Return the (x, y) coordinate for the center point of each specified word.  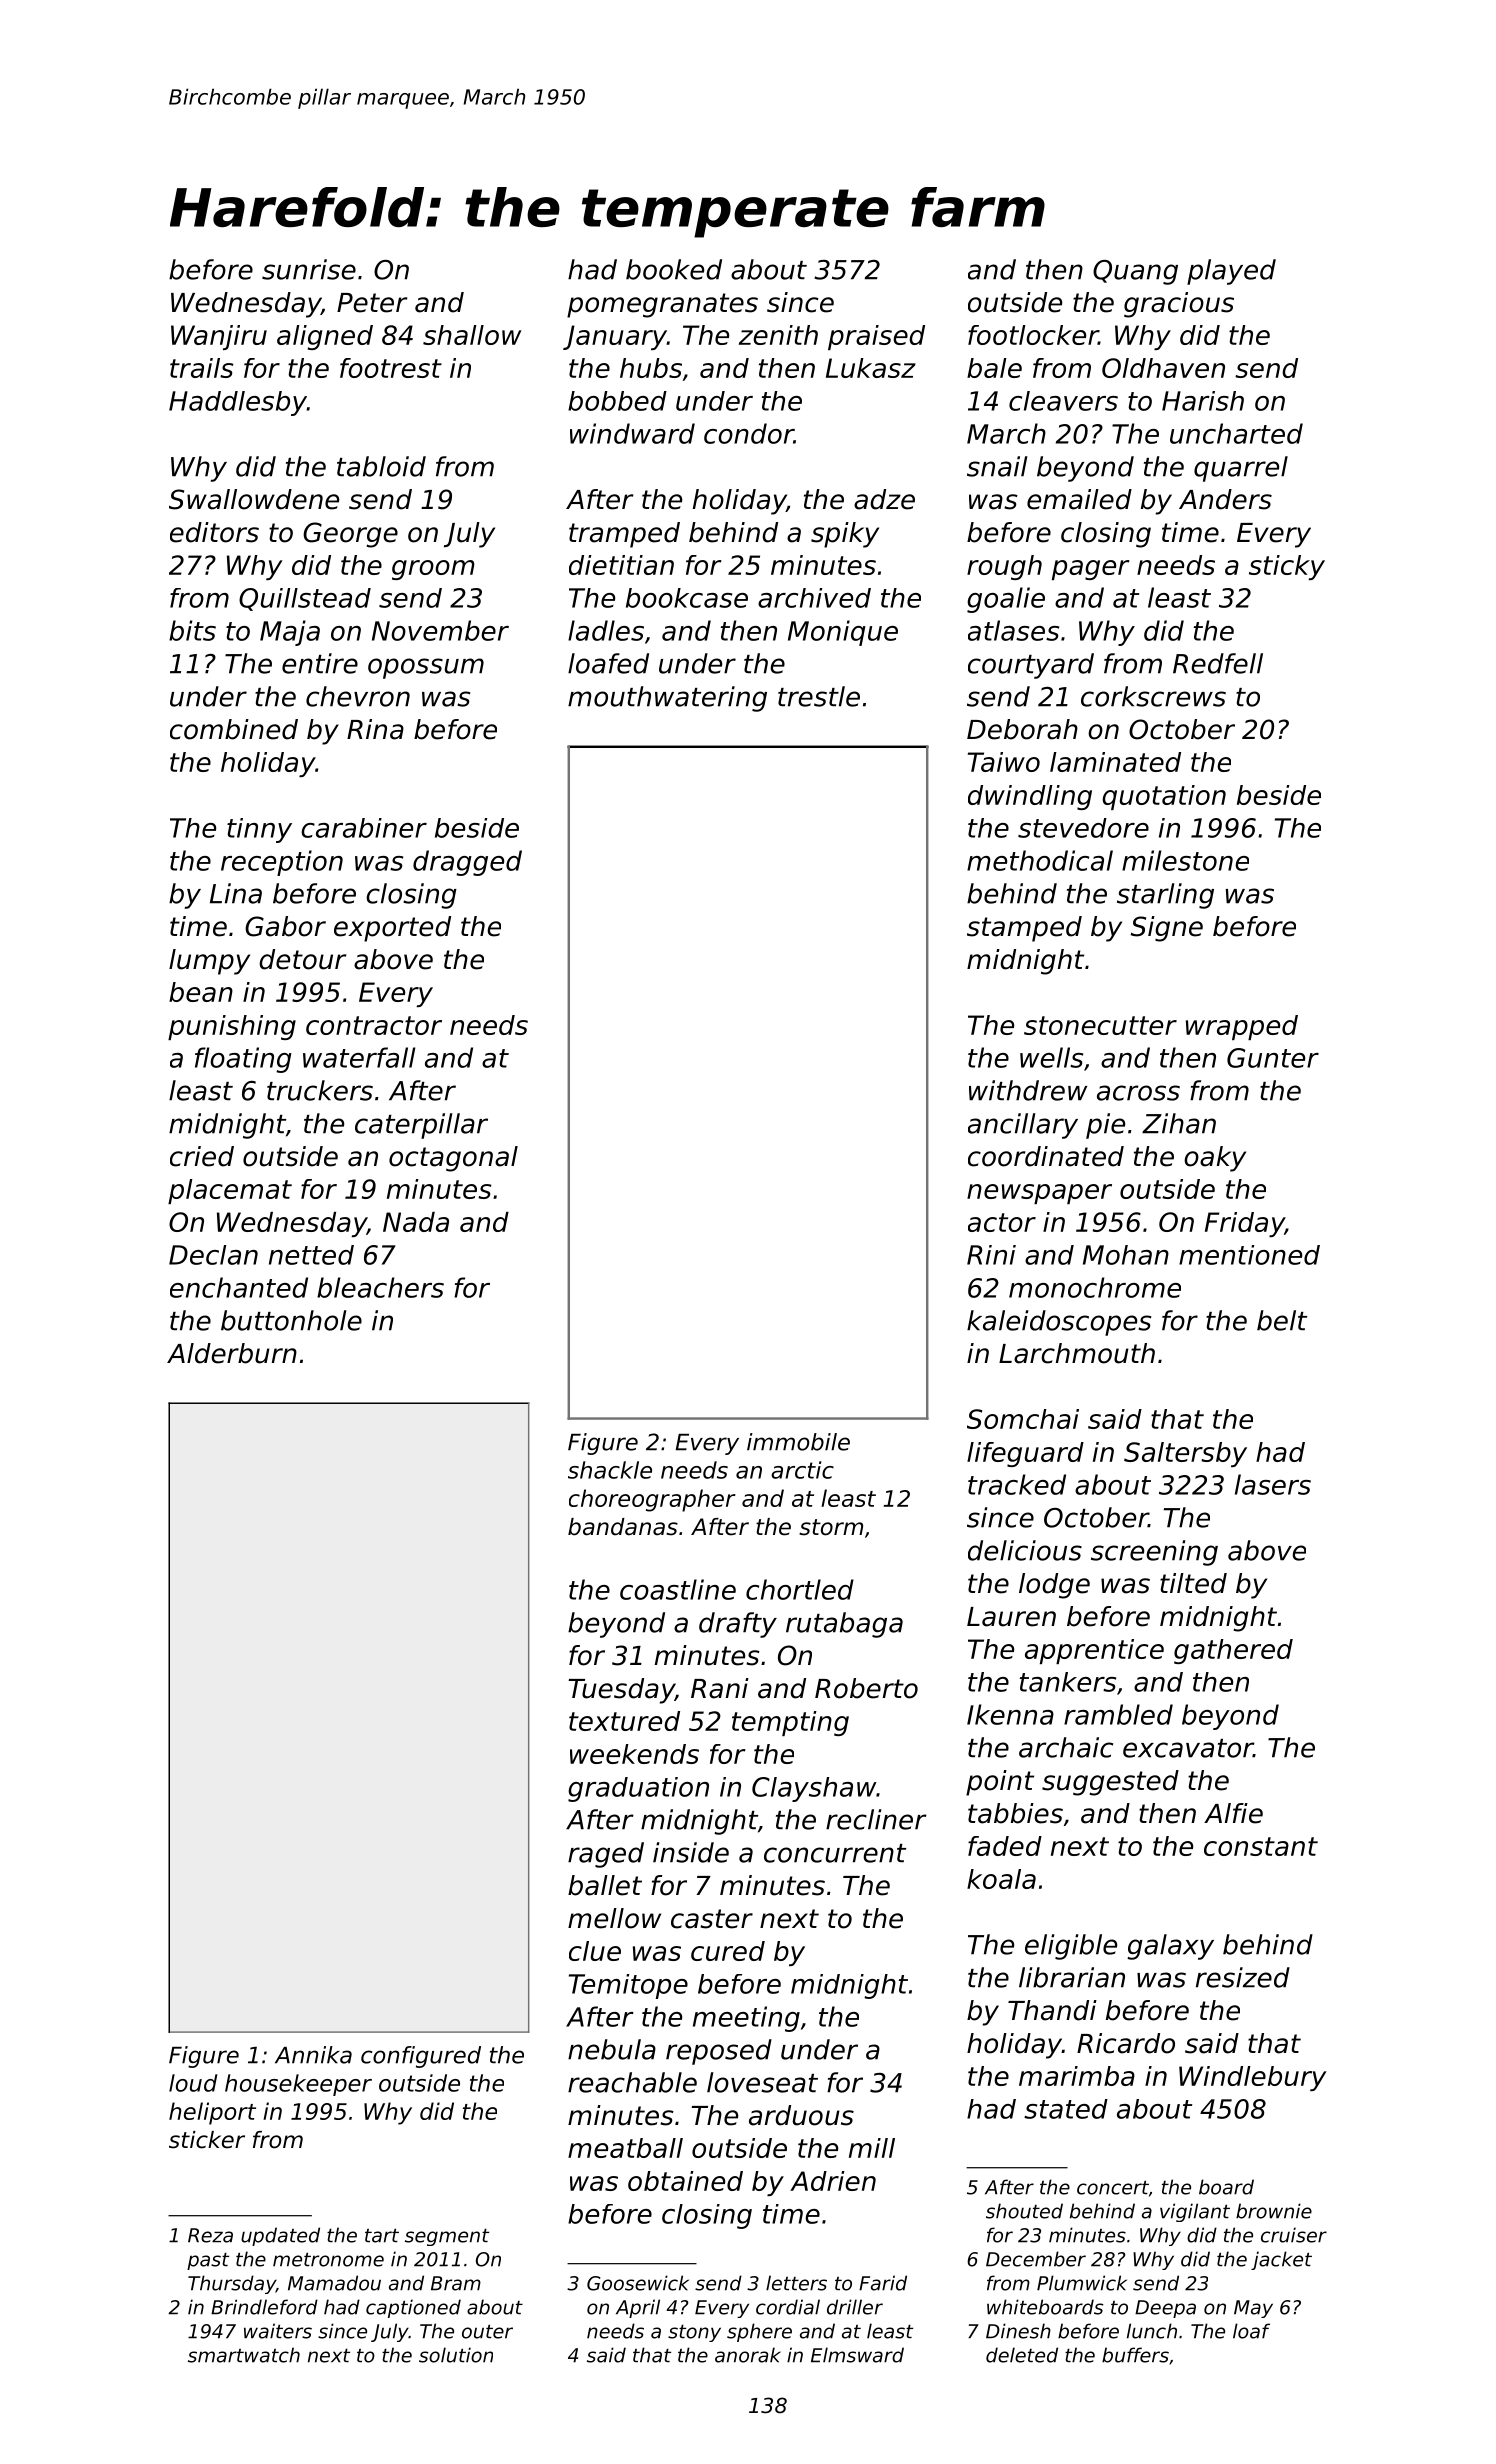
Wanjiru (219, 337)
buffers (1135, 2355)
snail (997, 466)
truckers (320, 1090)
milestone (1185, 860)
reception (282, 863)
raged (606, 1855)
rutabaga (844, 1625)
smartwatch (244, 2355)
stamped (1024, 929)
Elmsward (857, 2355)
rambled (1118, 1714)
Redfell (1218, 663)
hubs (651, 368)
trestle (819, 696)
